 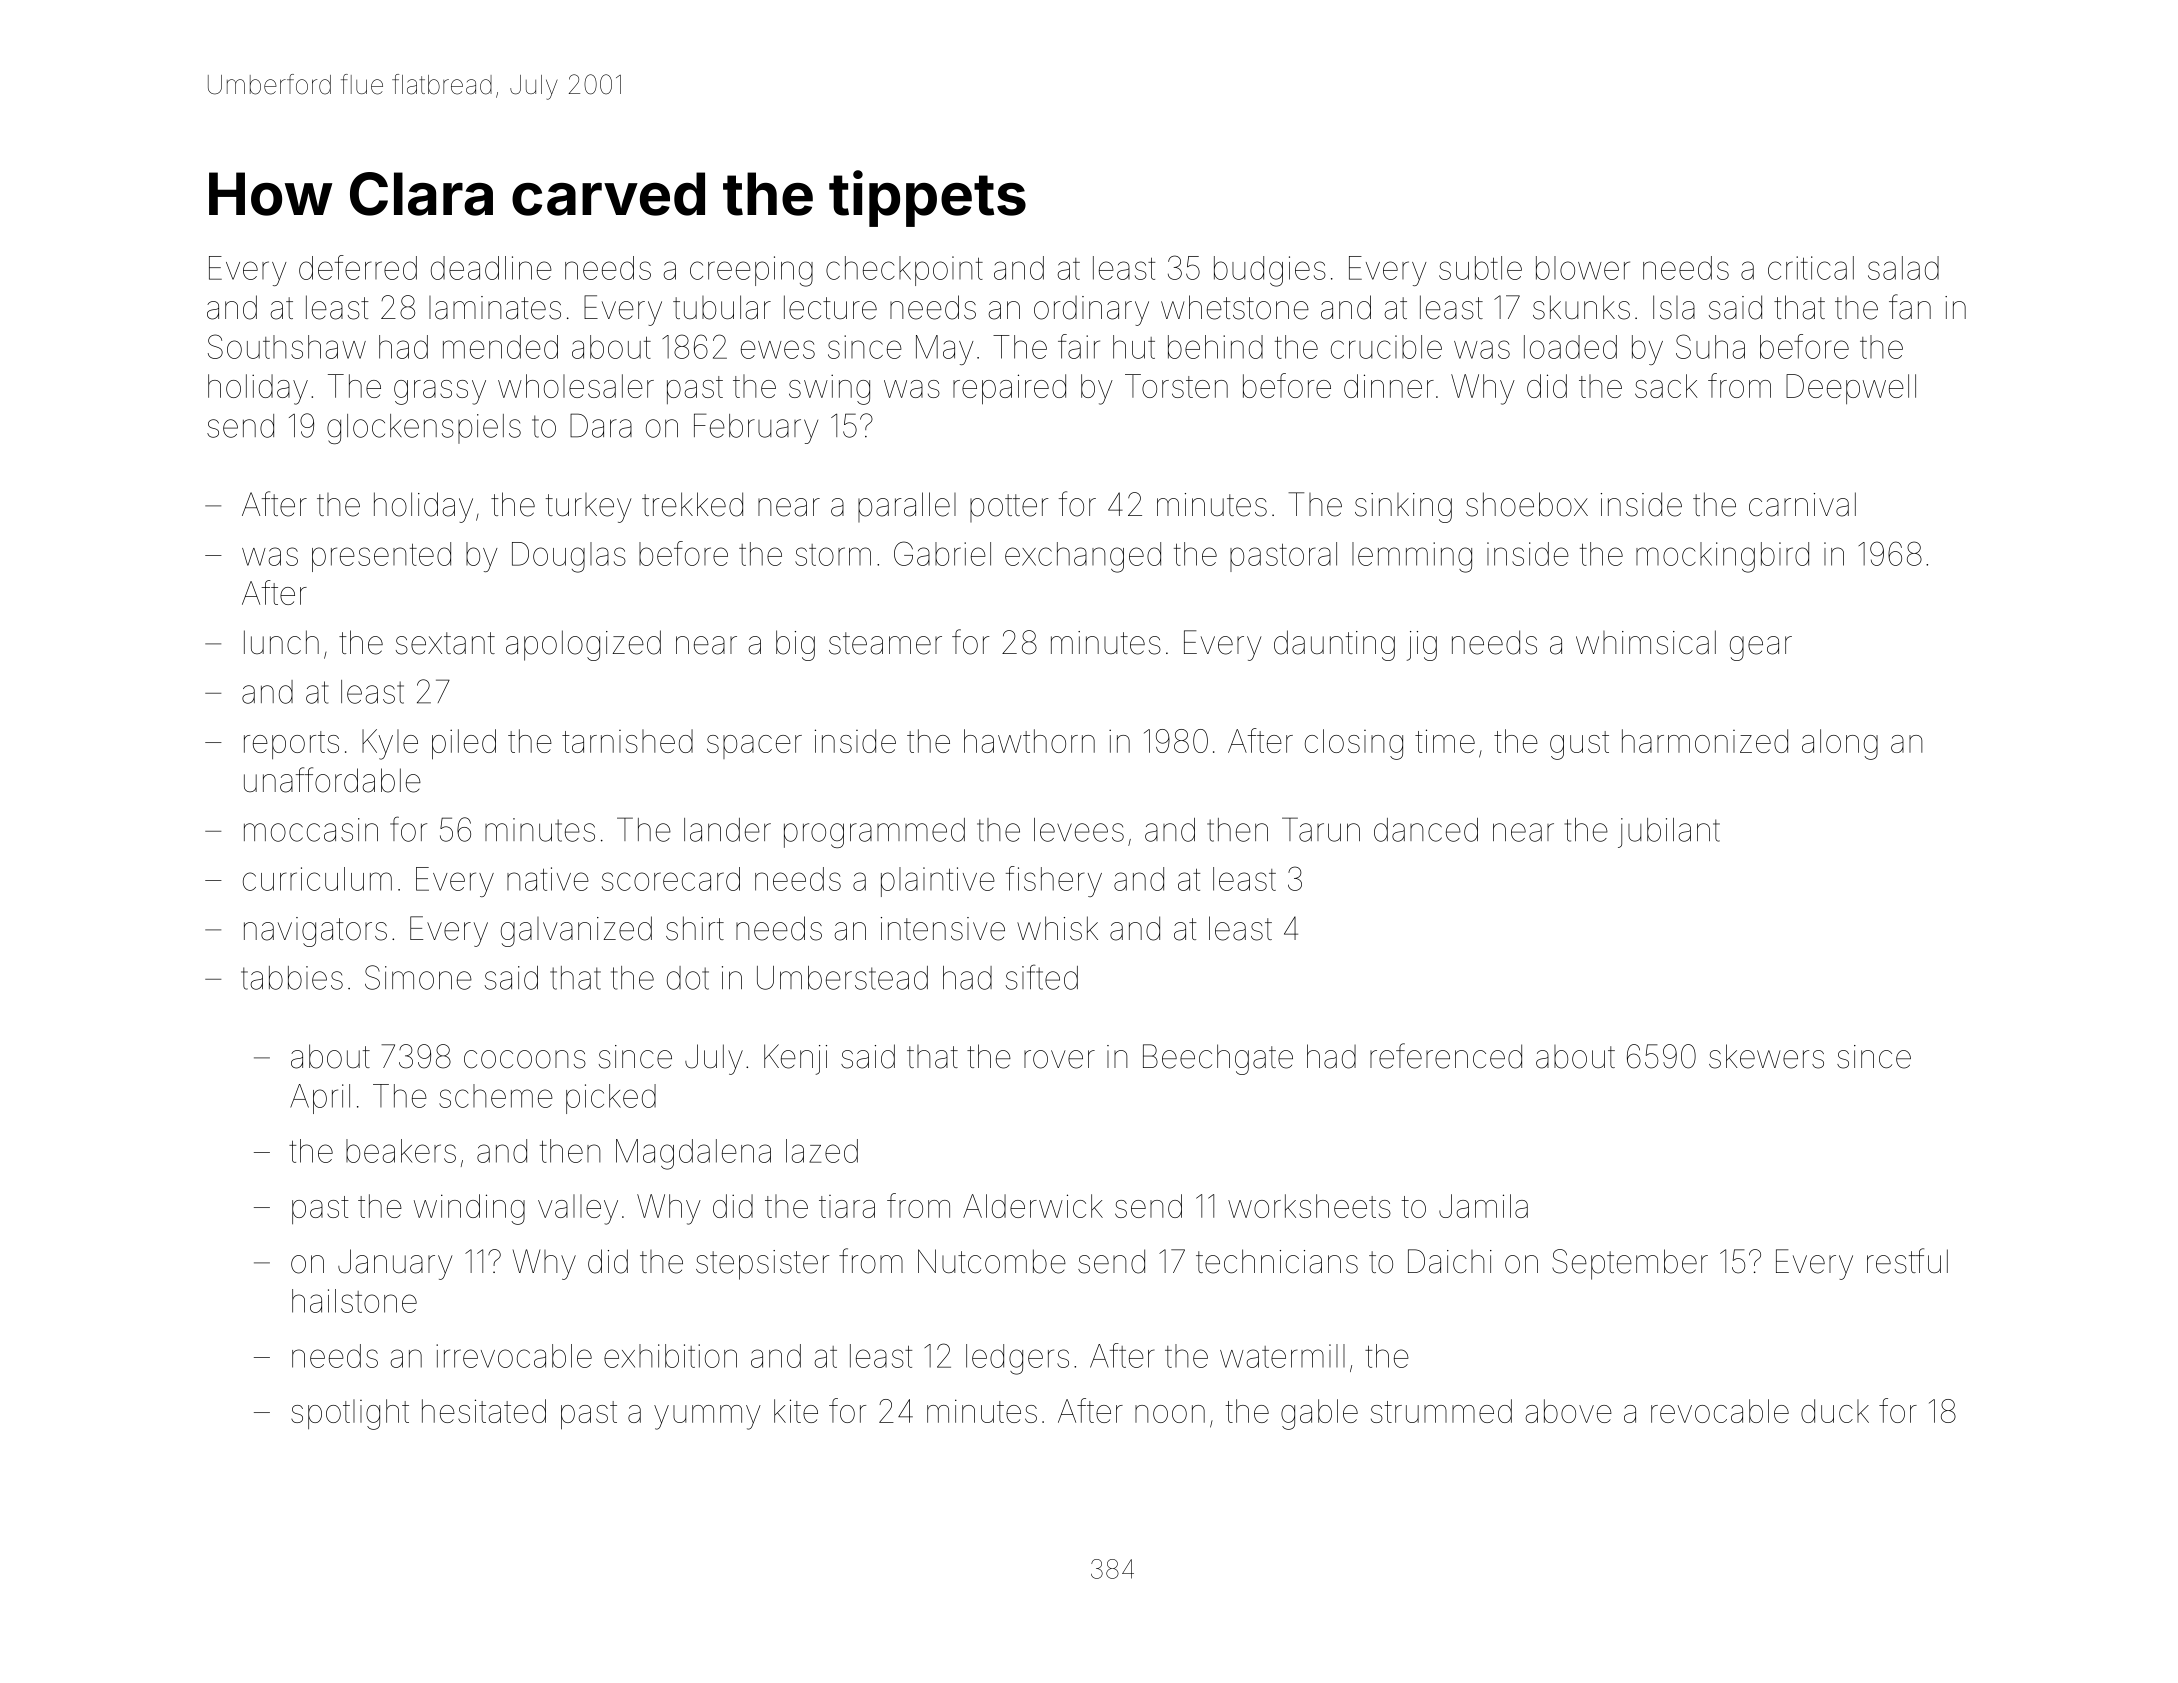 What do you see at coordinates (1583, 268) in the page?
I see `blower` at bounding box center [1583, 268].
